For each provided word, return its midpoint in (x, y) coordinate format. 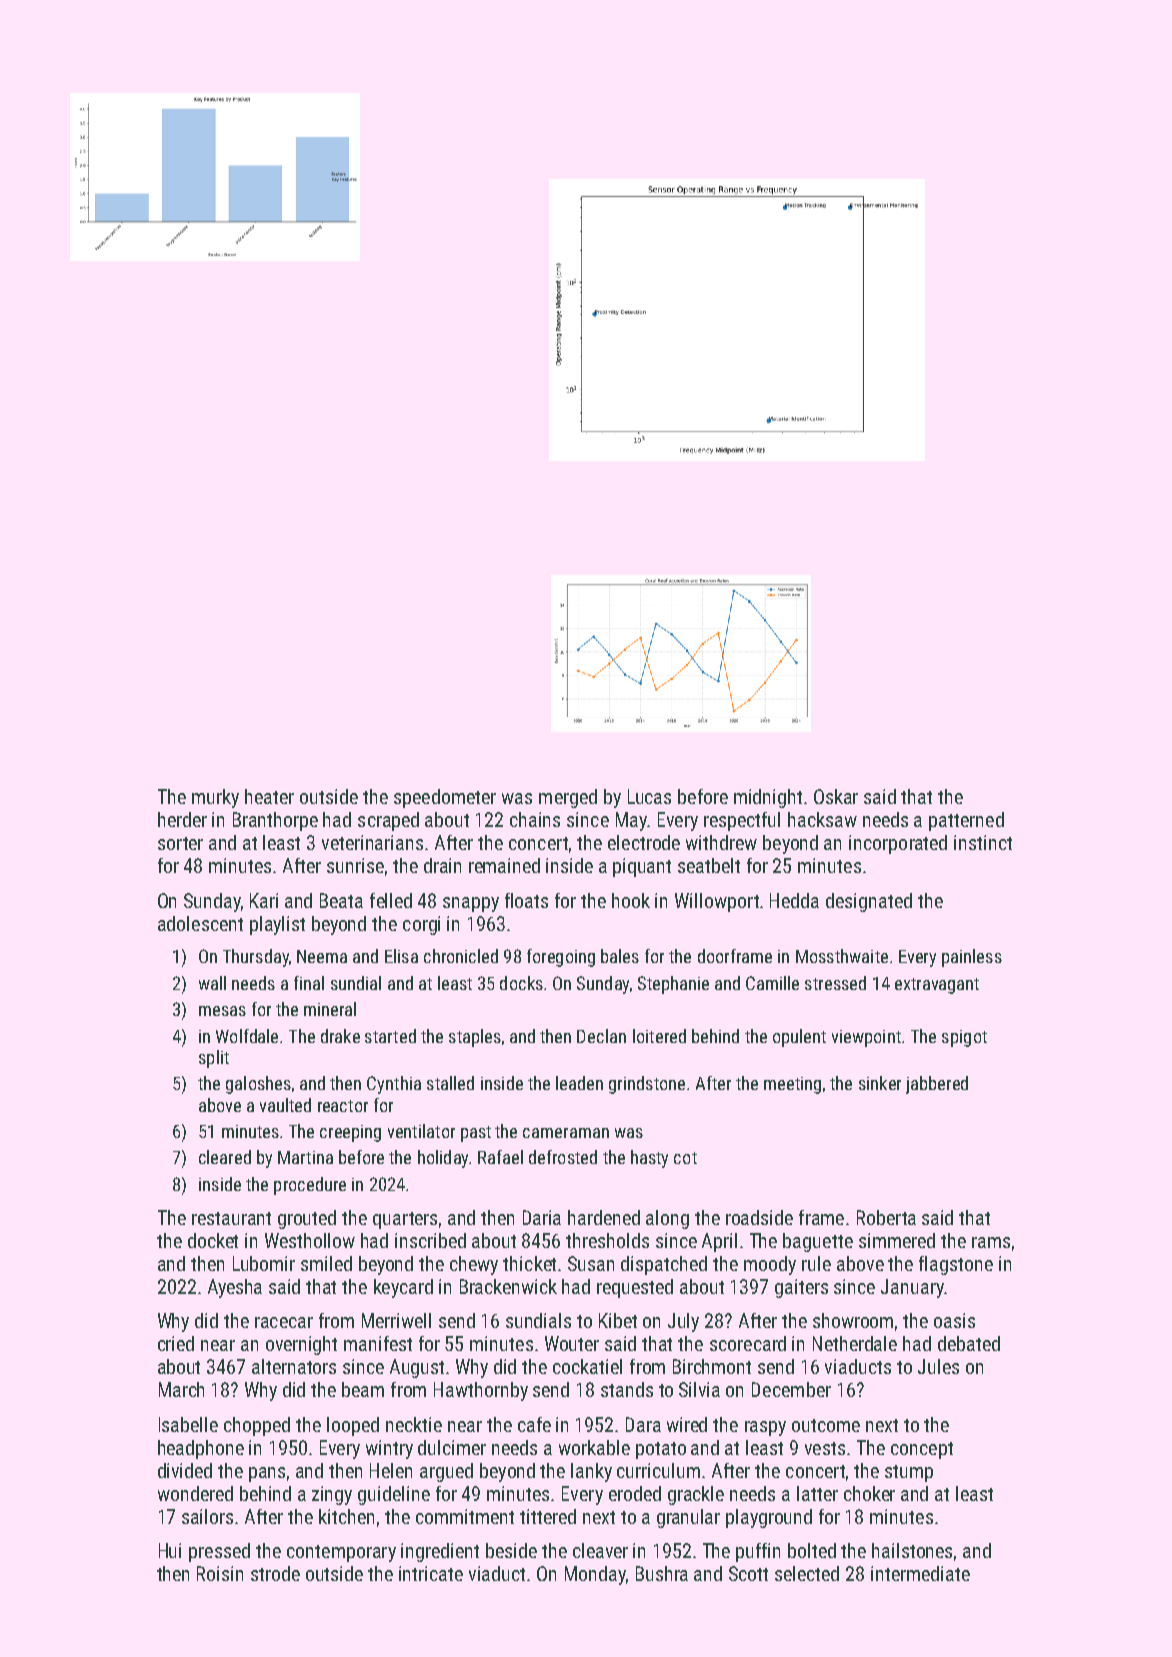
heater (269, 796)
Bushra (662, 1573)
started (390, 1036)
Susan (591, 1263)
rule (816, 1263)
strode (275, 1573)
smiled (326, 1263)
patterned (966, 821)
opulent (799, 1038)
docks (521, 983)
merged (568, 798)
